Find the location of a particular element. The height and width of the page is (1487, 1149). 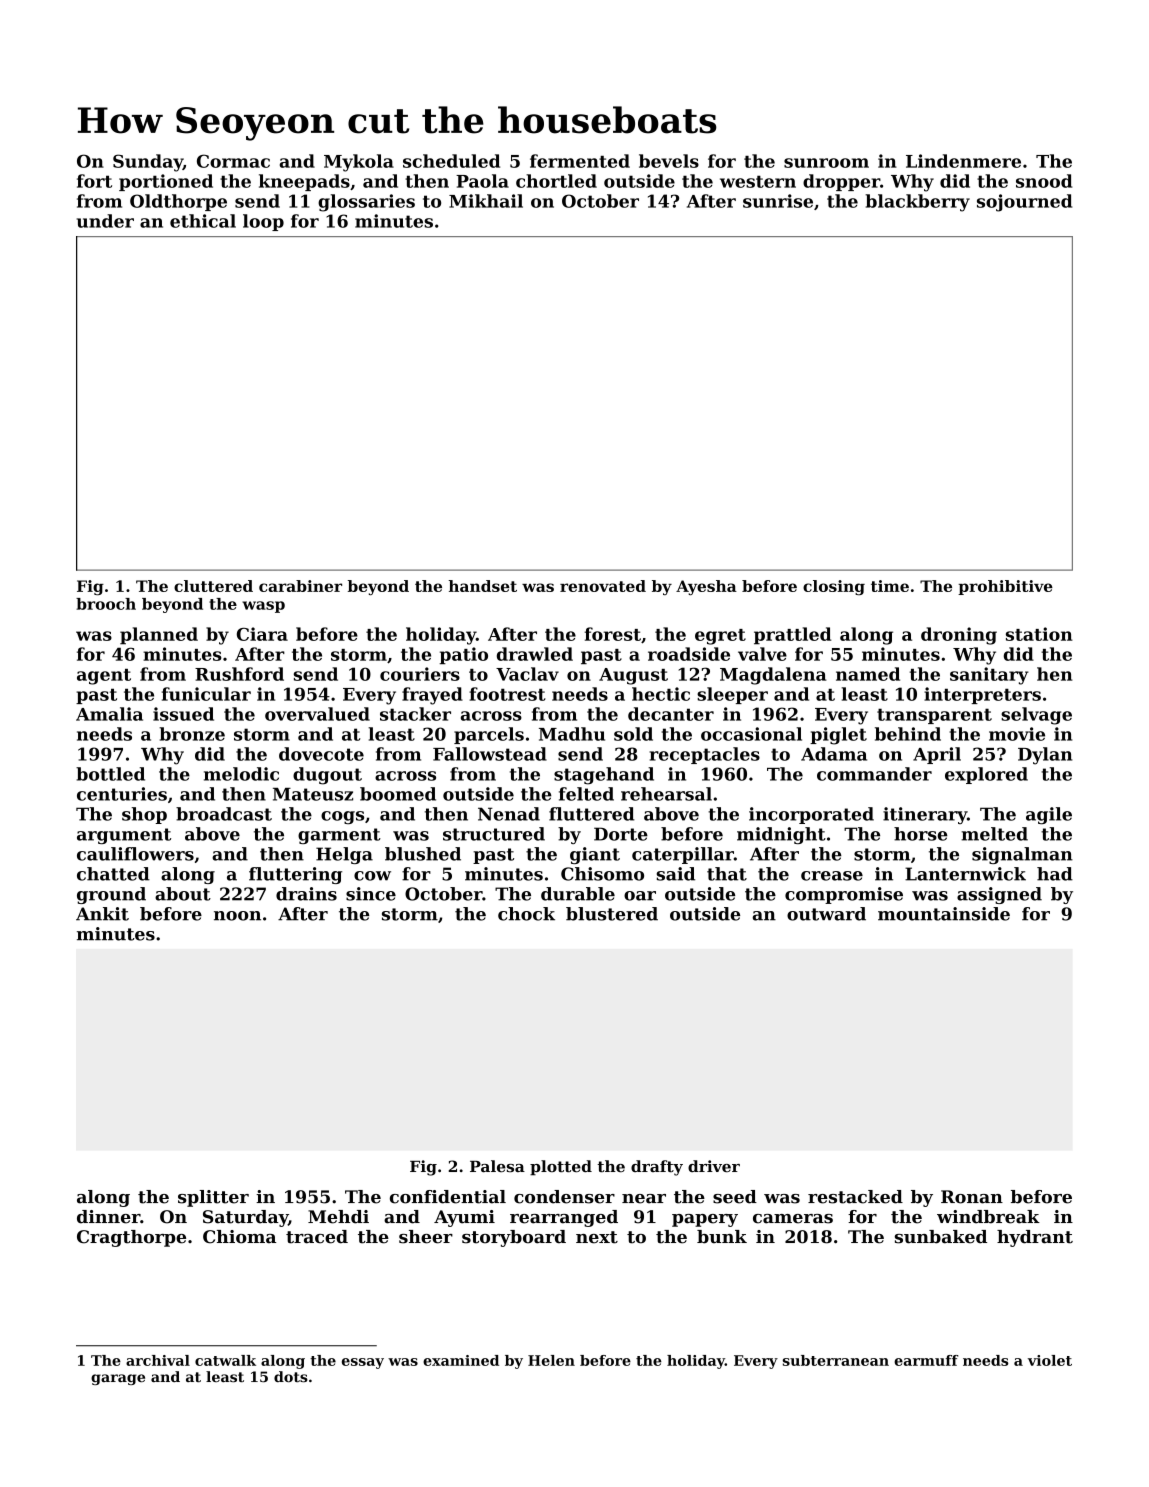

Lindenmere is located at coordinates (963, 161).
